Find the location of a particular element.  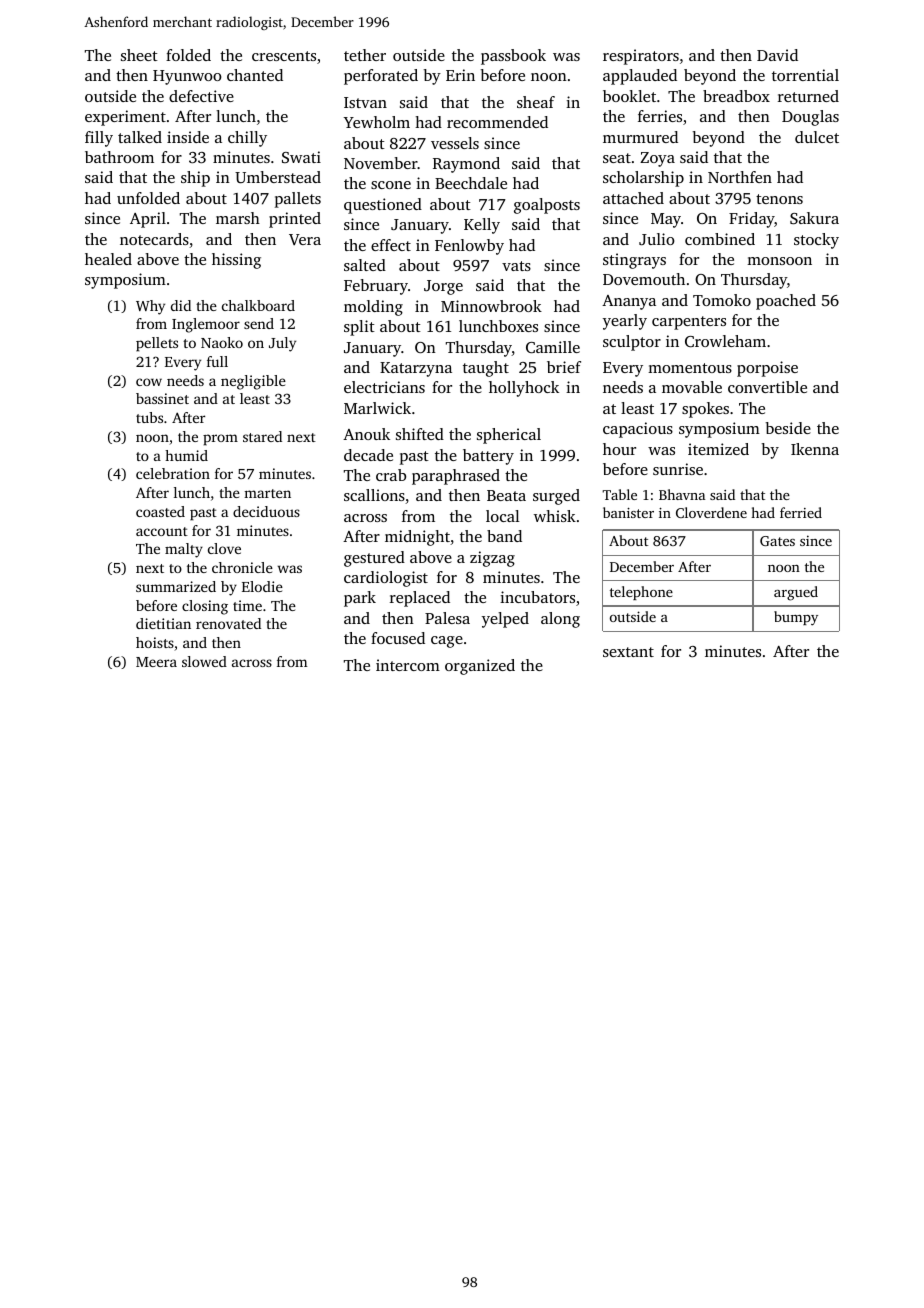

respirators is located at coordinates (641, 57).
